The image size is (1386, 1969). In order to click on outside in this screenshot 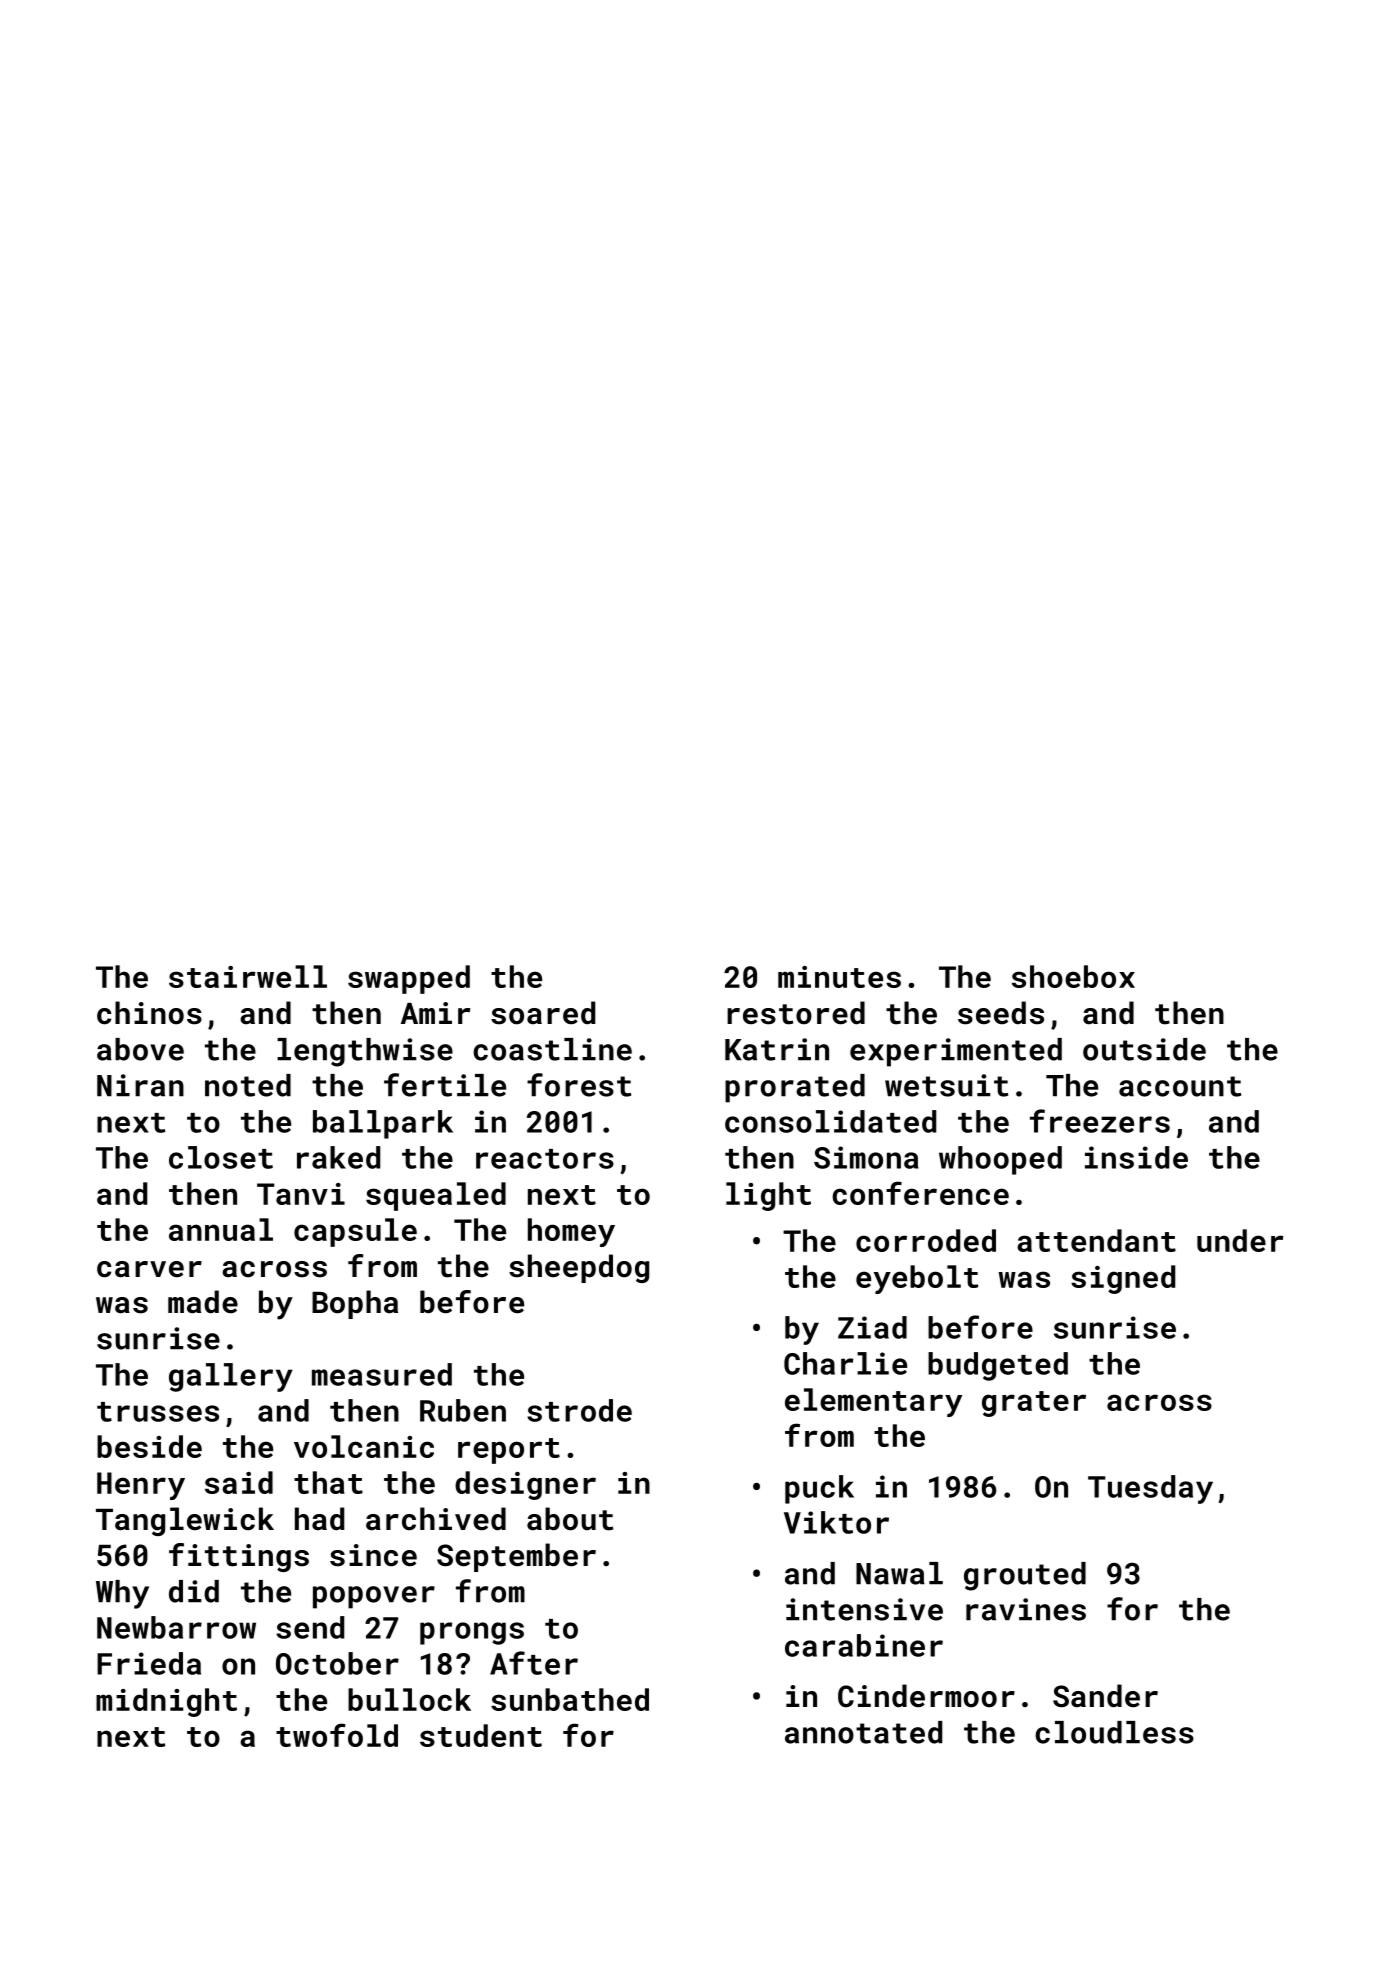, I will do `click(1144, 1049)`.
